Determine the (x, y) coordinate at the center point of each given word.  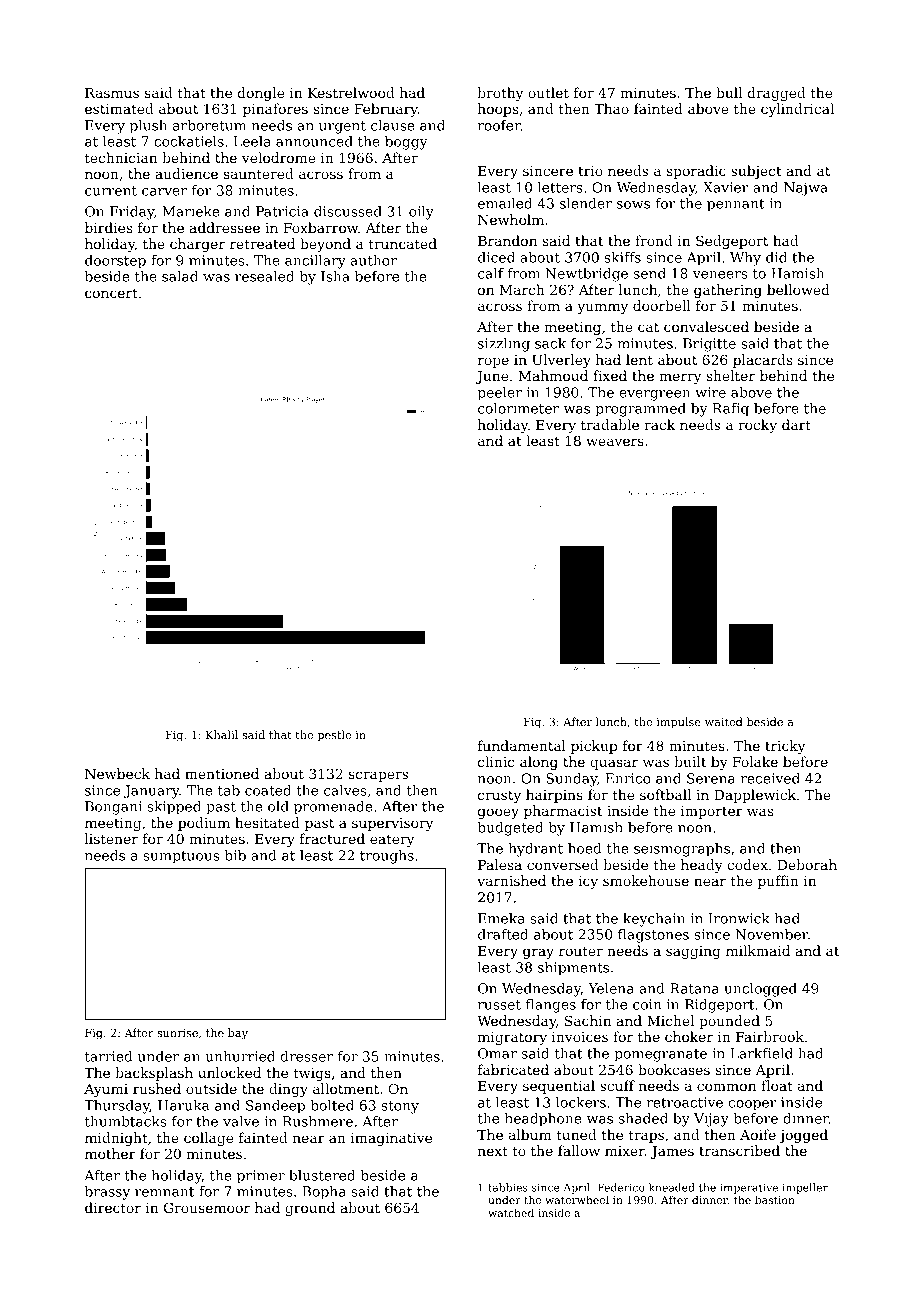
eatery (392, 840)
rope (493, 362)
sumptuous (181, 857)
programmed (640, 410)
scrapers (378, 776)
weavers (615, 442)
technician (121, 157)
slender (586, 203)
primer (261, 1177)
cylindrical (797, 110)
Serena (711, 778)
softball (665, 794)
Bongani (113, 808)
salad (180, 276)
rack (659, 424)
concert (111, 293)
